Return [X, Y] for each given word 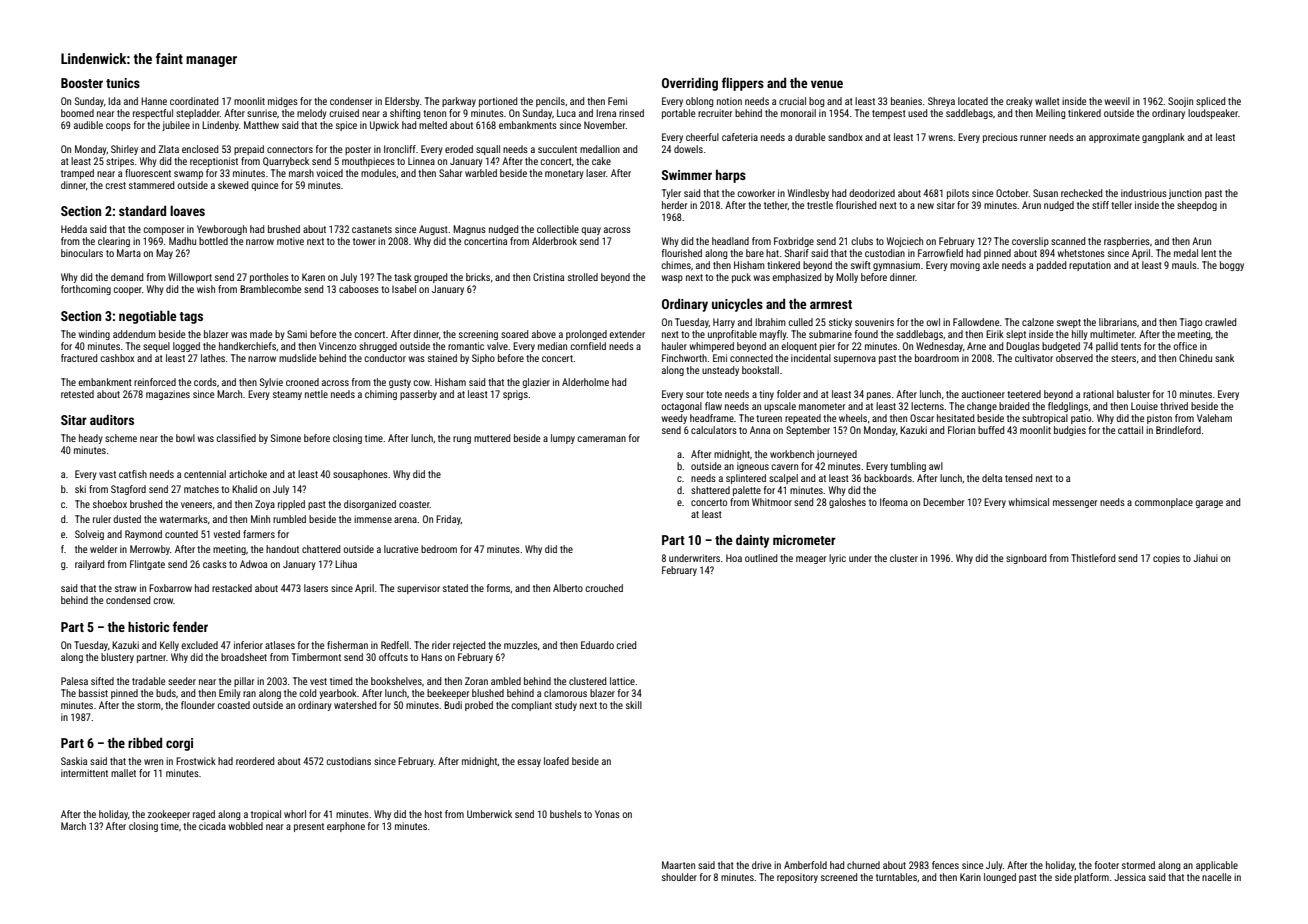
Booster [82, 83]
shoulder [679, 877]
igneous [753, 467]
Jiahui [1205, 558]
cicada [212, 826]
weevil [1117, 101]
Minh [260, 519]
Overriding [690, 84]
